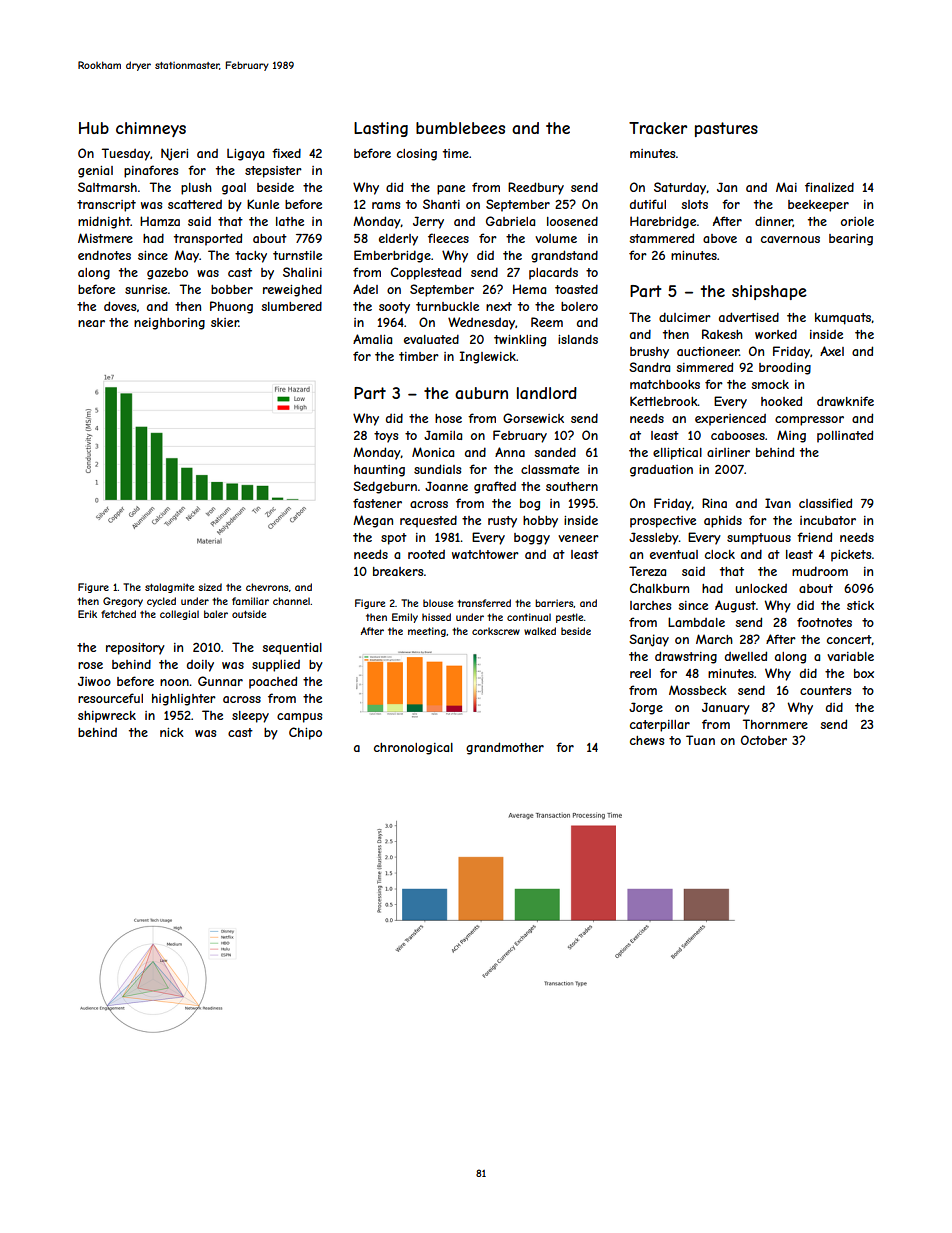 The width and height of the page is (952, 1233). What do you see at coordinates (505, 748) in the page?
I see `grandmother` at bounding box center [505, 748].
